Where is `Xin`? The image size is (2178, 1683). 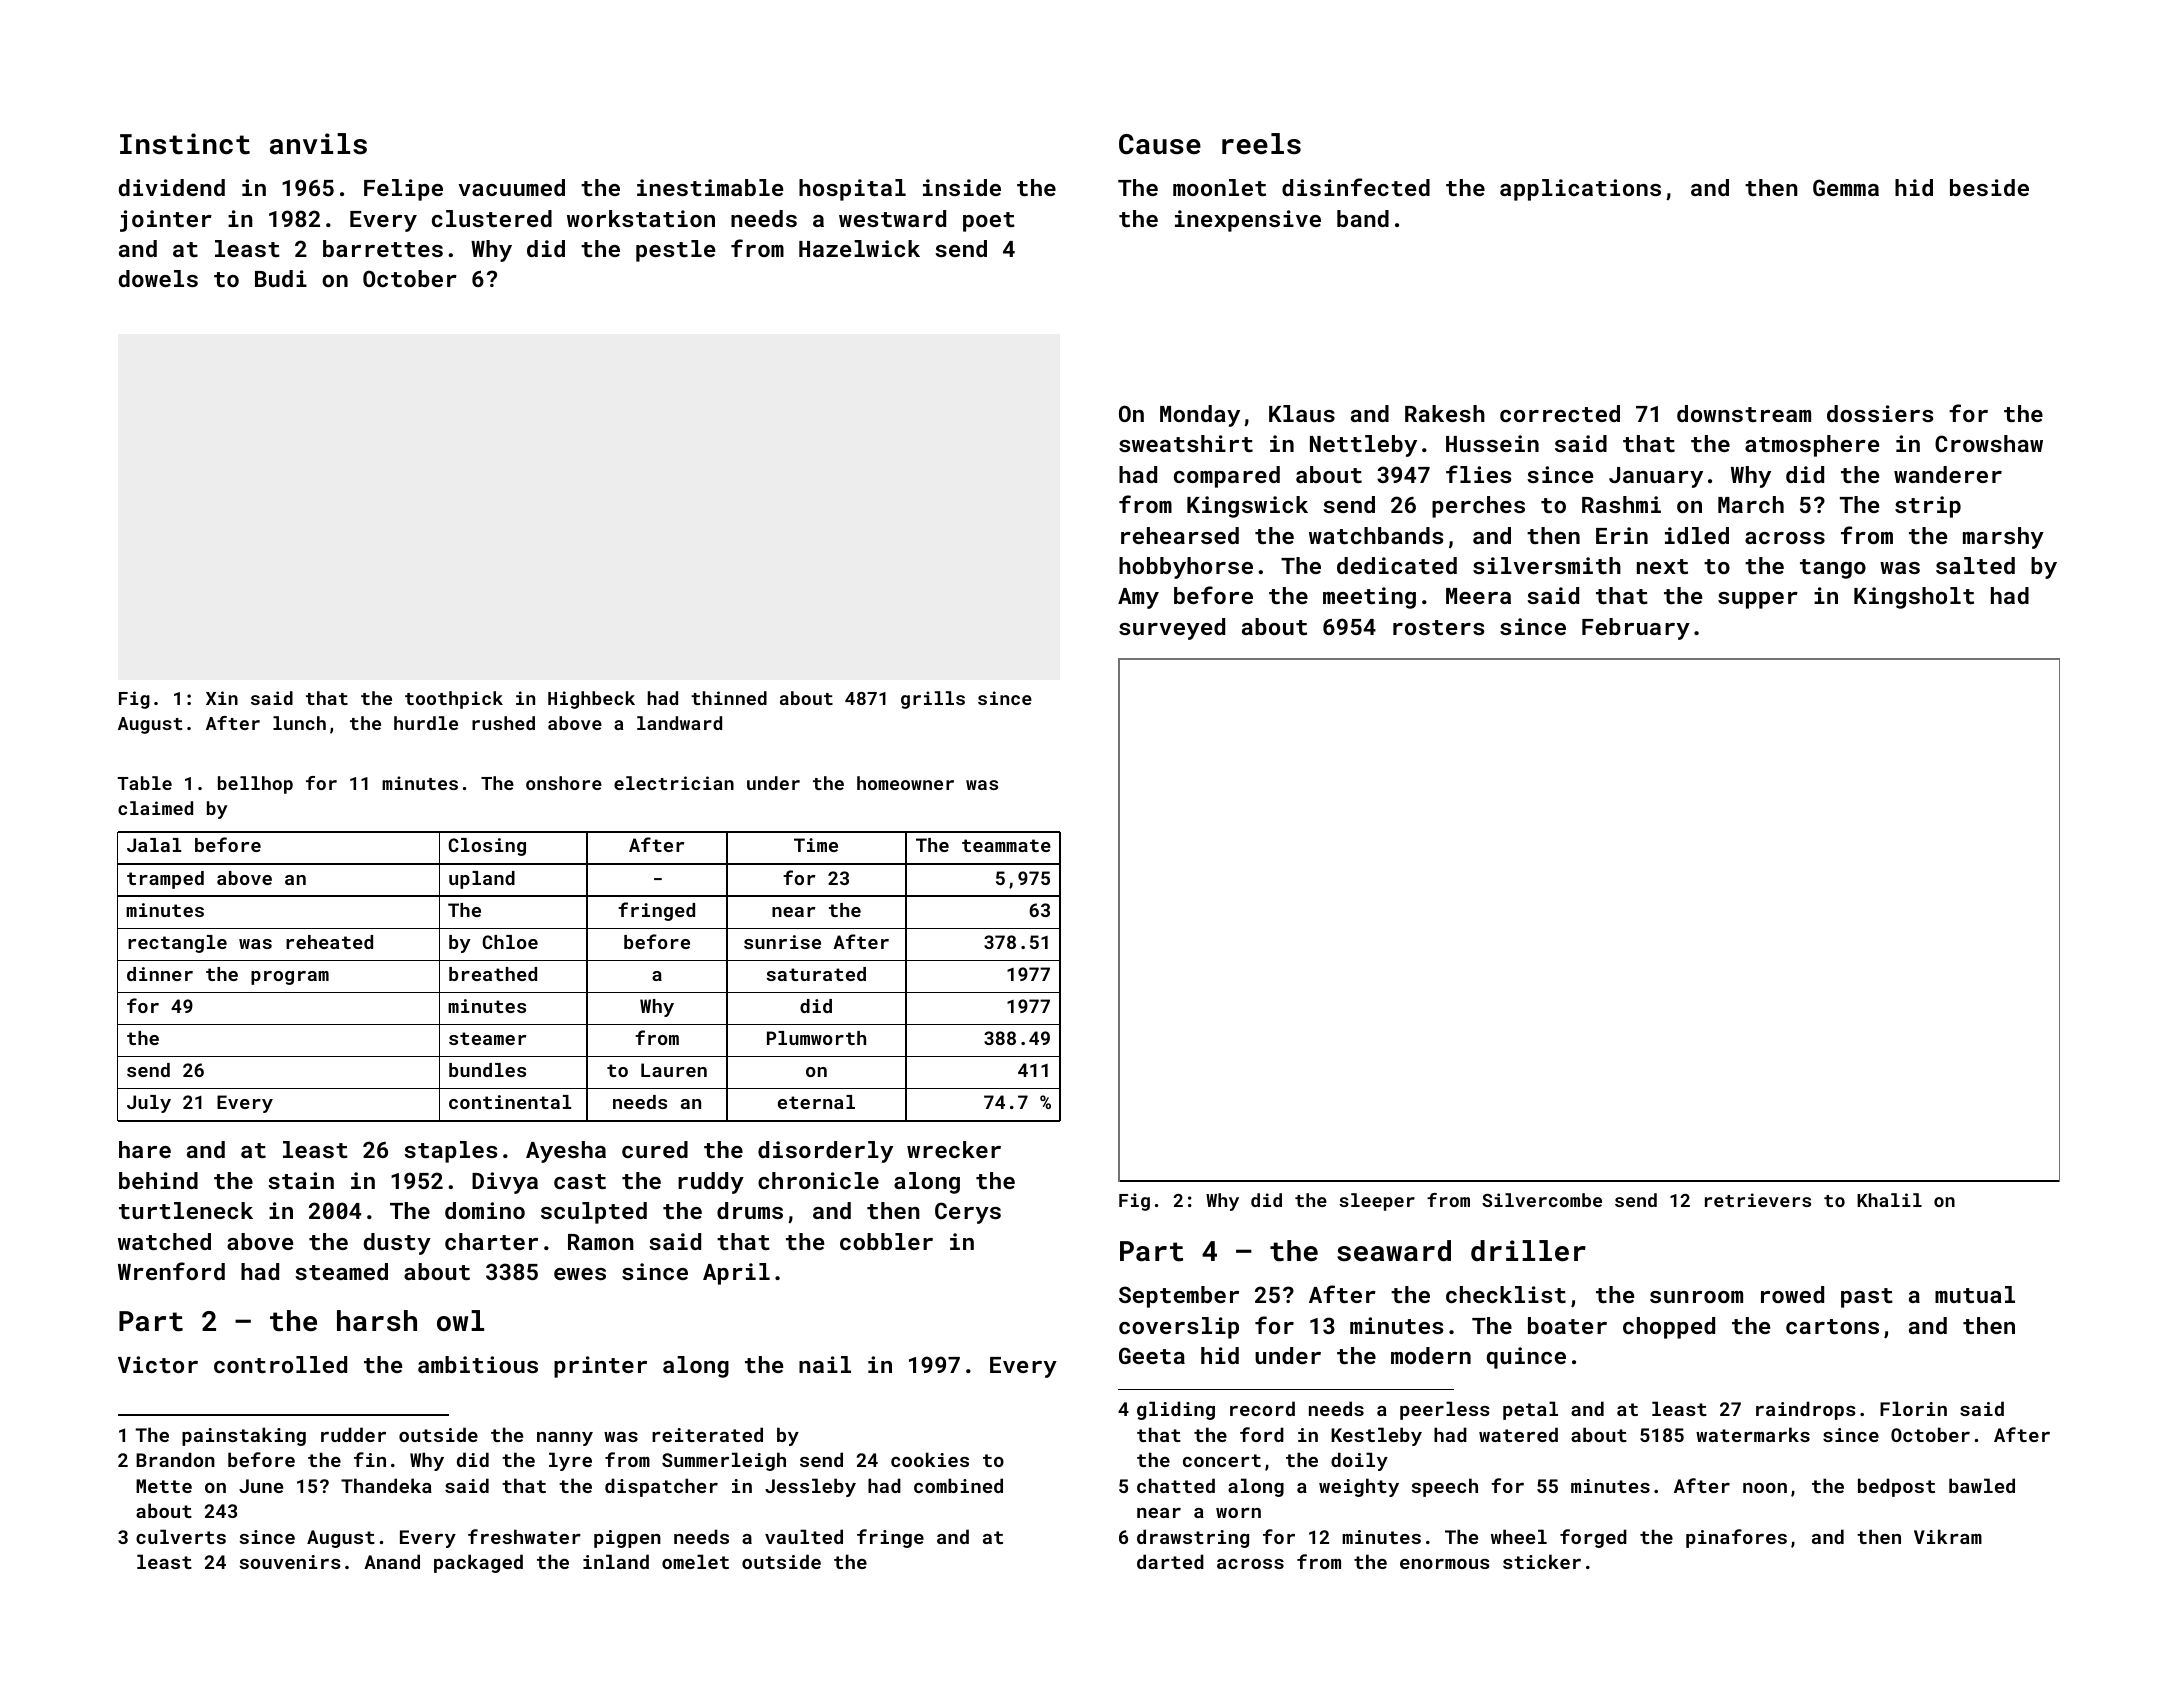 Xin is located at coordinates (222, 698).
